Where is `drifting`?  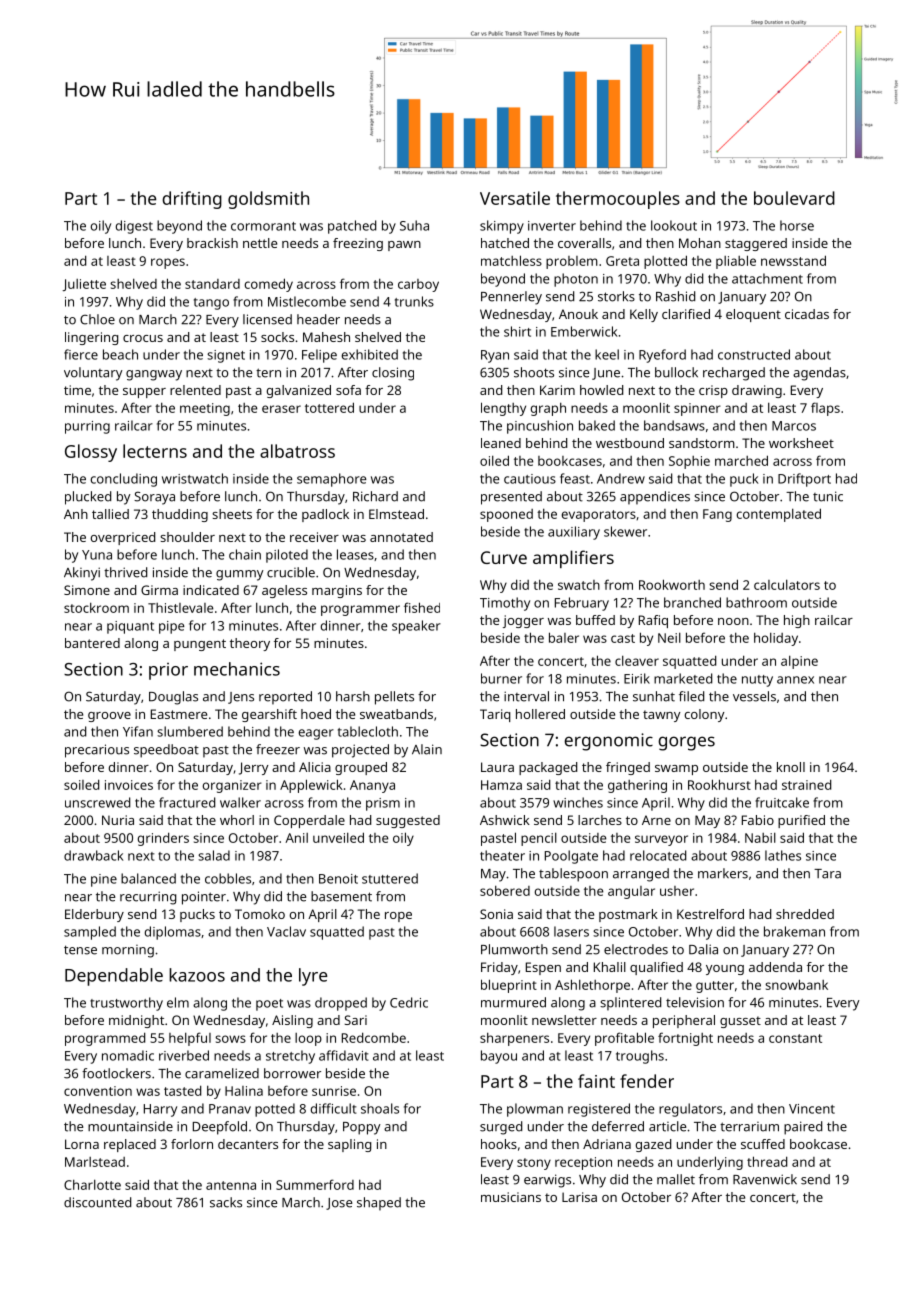 drifting is located at coordinates (192, 200).
